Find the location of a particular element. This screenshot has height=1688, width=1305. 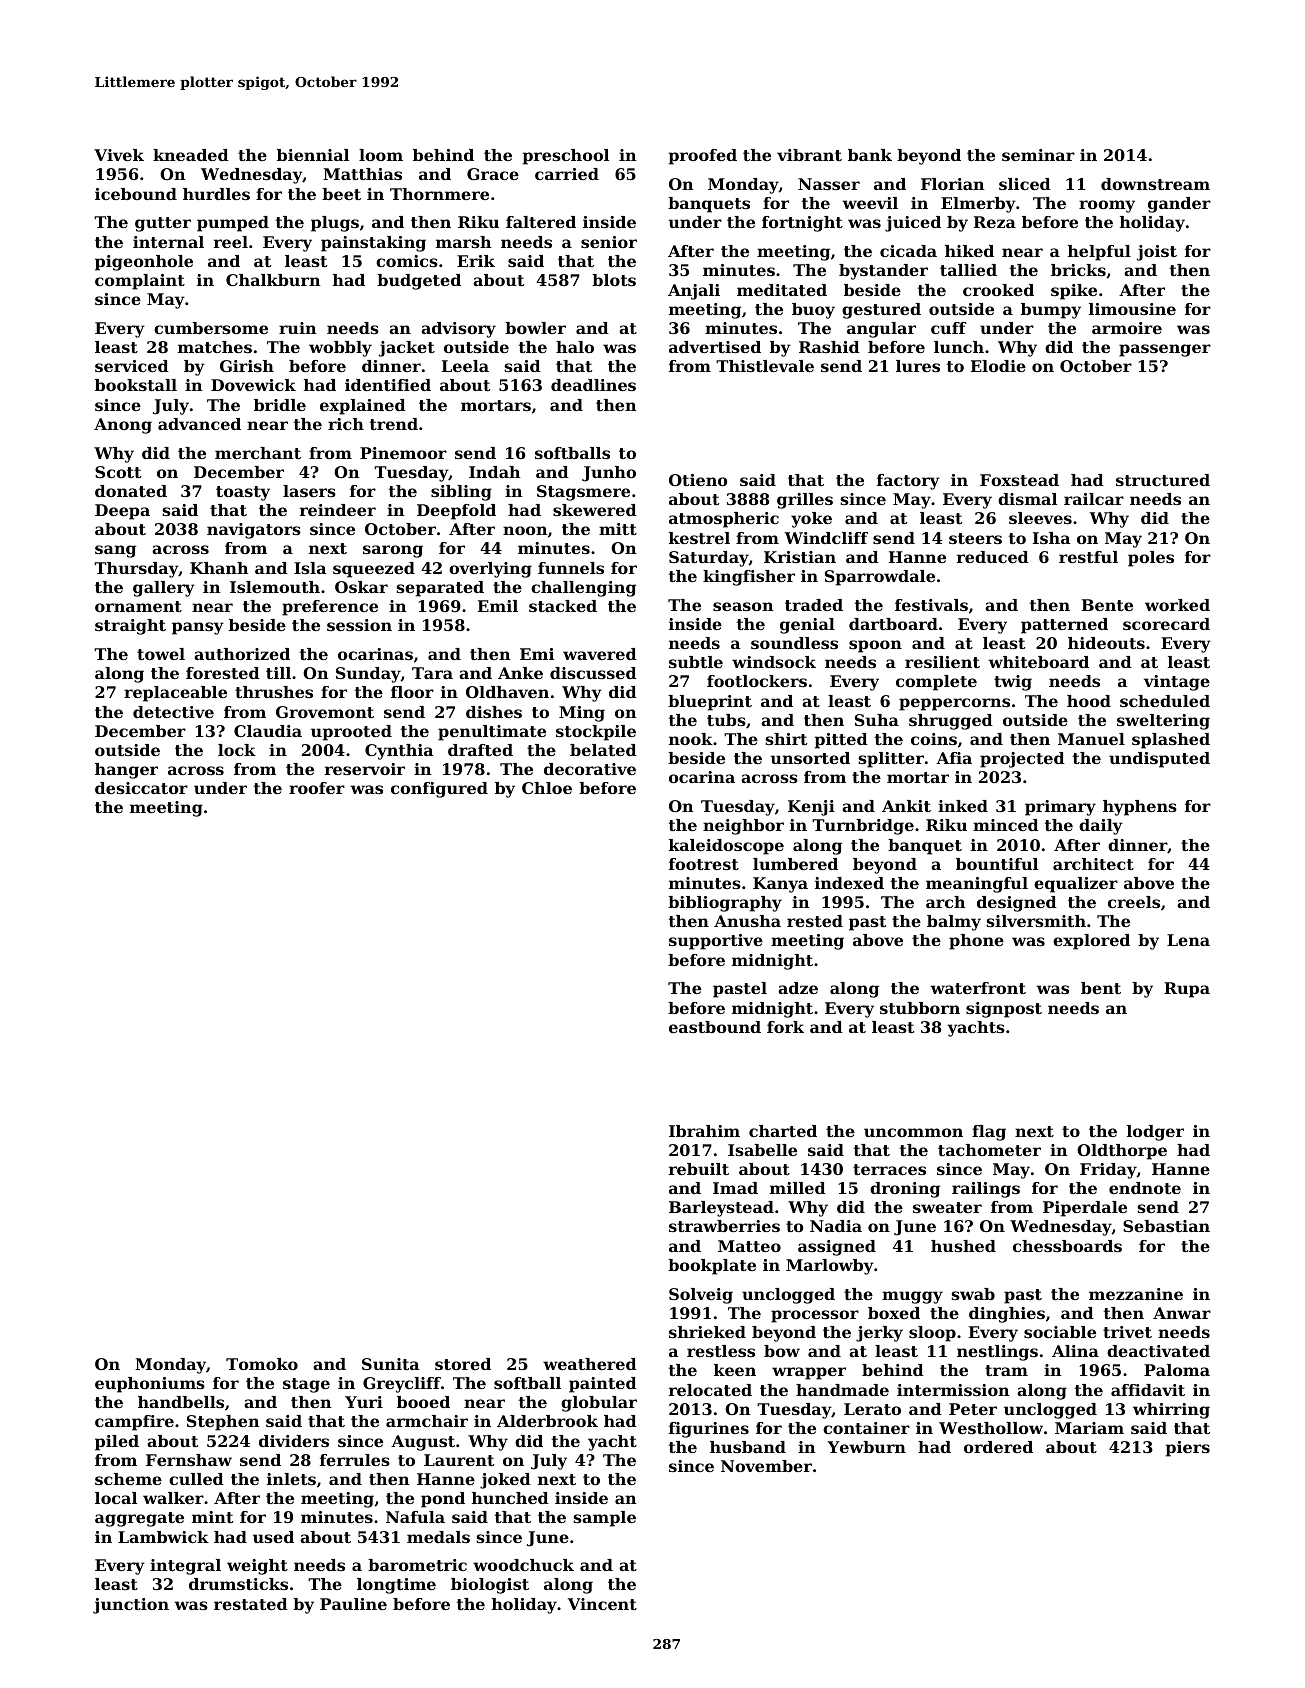

till is located at coordinates (278, 673).
